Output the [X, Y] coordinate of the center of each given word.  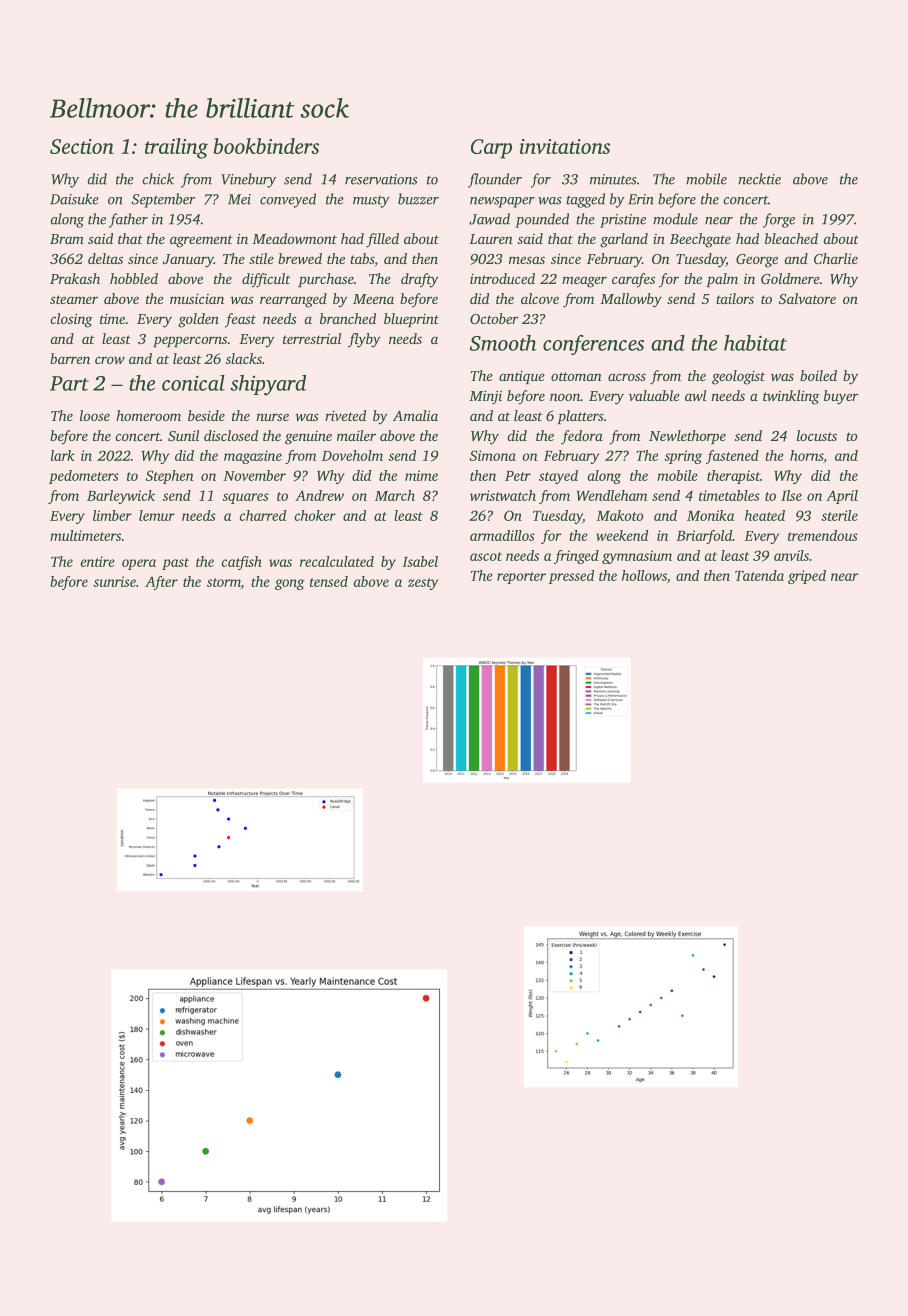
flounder [495, 180]
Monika [710, 515]
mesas [527, 260]
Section [82, 146]
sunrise [114, 581]
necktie [759, 179]
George [757, 261]
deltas [105, 258]
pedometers [84, 477]
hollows [644, 575]
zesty [423, 584]
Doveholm [352, 455]
